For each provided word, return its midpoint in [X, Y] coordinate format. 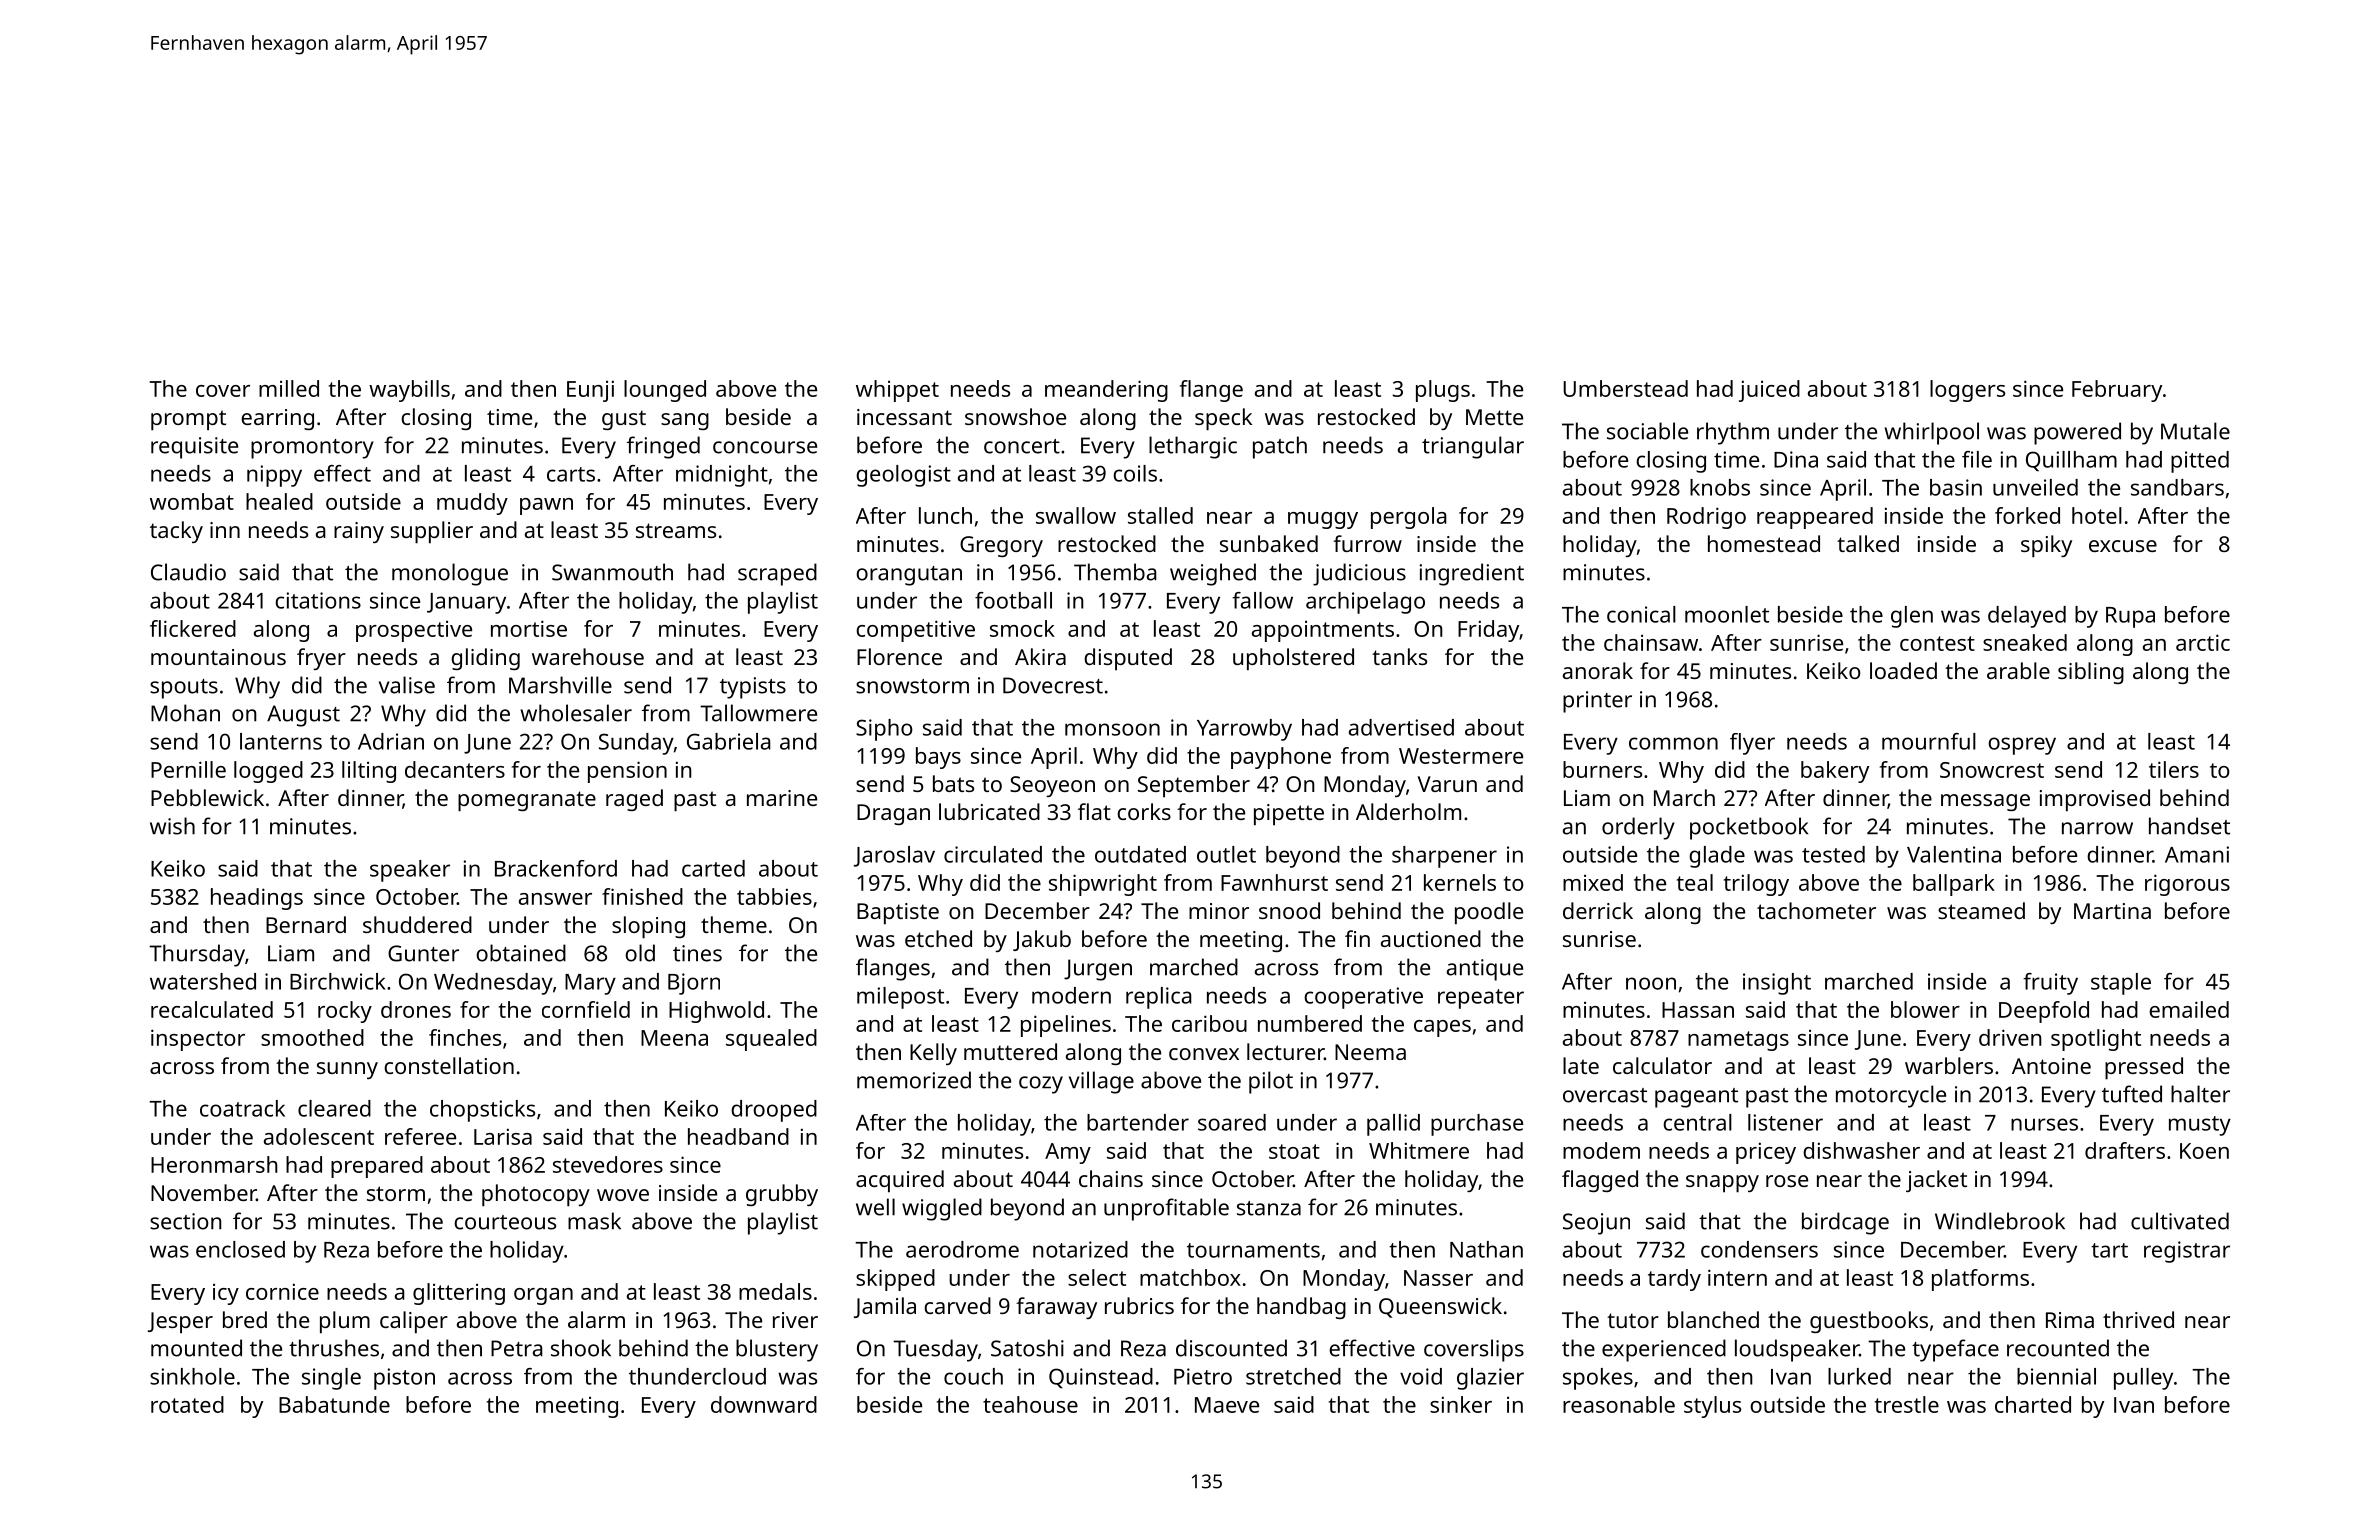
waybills [409, 391]
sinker [1461, 1404]
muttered [1010, 1051]
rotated [187, 1404]
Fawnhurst [1274, 882]
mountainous [218, 657]
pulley [2143, 1379]
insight [1777, 984]
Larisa [503, 1136]
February [2117, 391]
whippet [897, 391]
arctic [2203, 642]
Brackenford [556, 868]
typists [753, 688]
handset [2189, 826]
